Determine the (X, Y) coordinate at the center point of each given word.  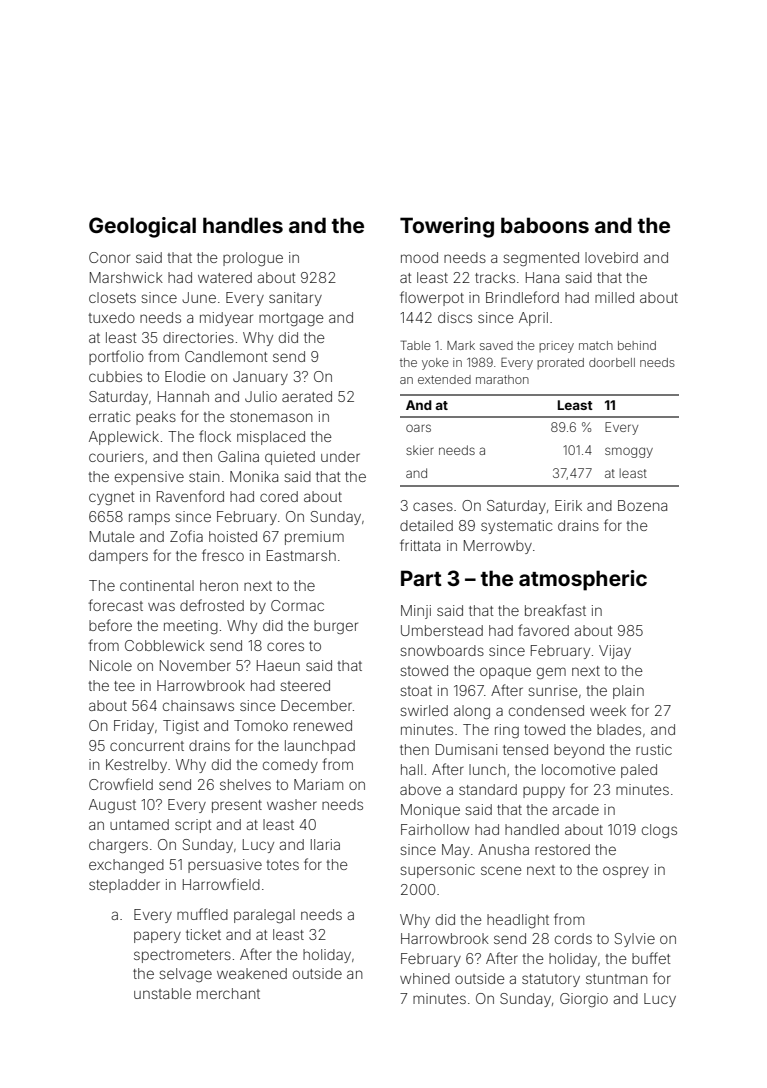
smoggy (629, 452)
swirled (424, 710)
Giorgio (584, 1000)
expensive (149, 478)
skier (420, 450)
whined (425, 978)
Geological (142, 227)
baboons (545, 225)
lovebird (611, 257)
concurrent (147, 746)
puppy (544, 792)
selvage (185, 975)
